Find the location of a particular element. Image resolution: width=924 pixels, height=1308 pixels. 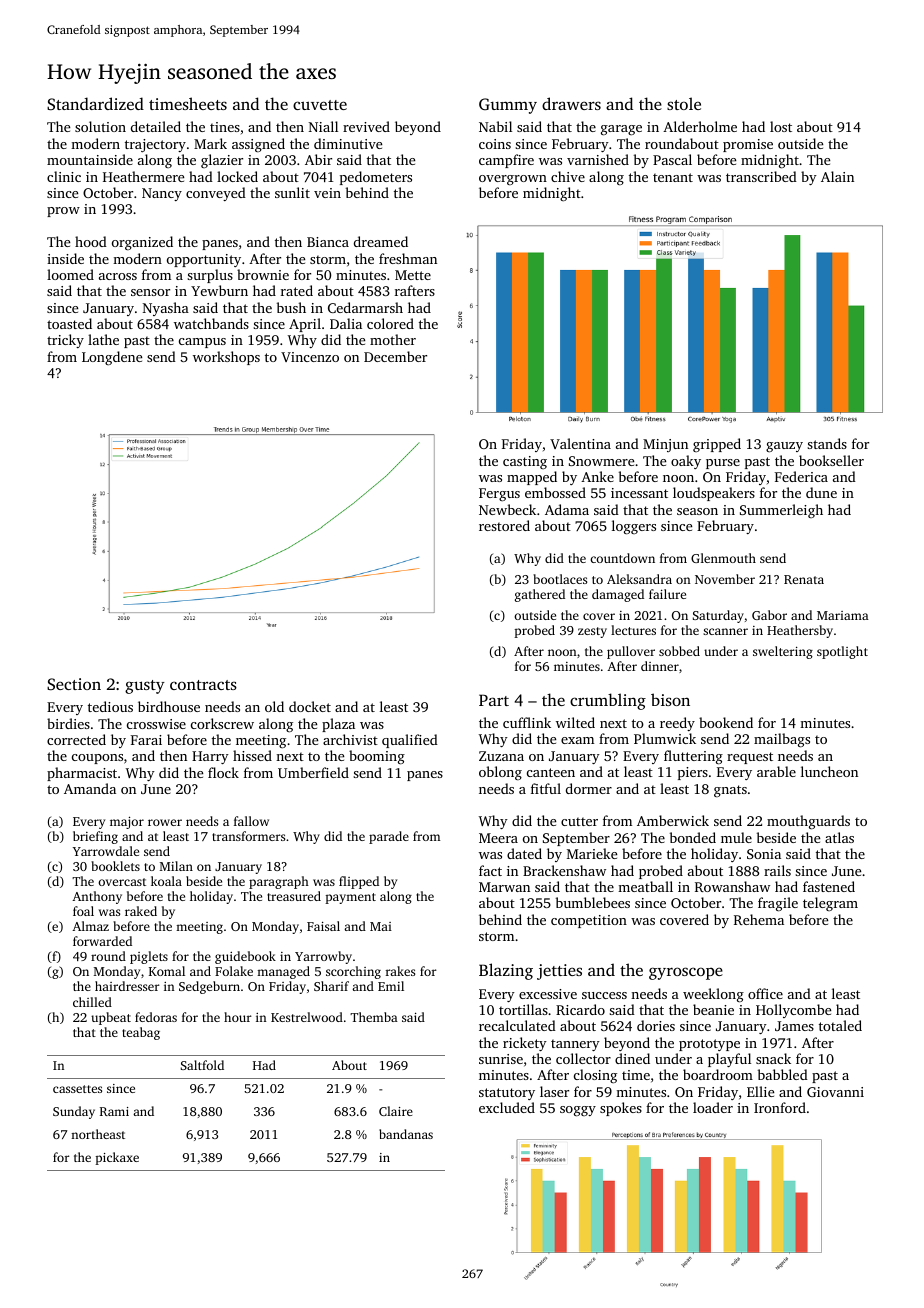

pickaxe is located at coordinates (117, 1158).
